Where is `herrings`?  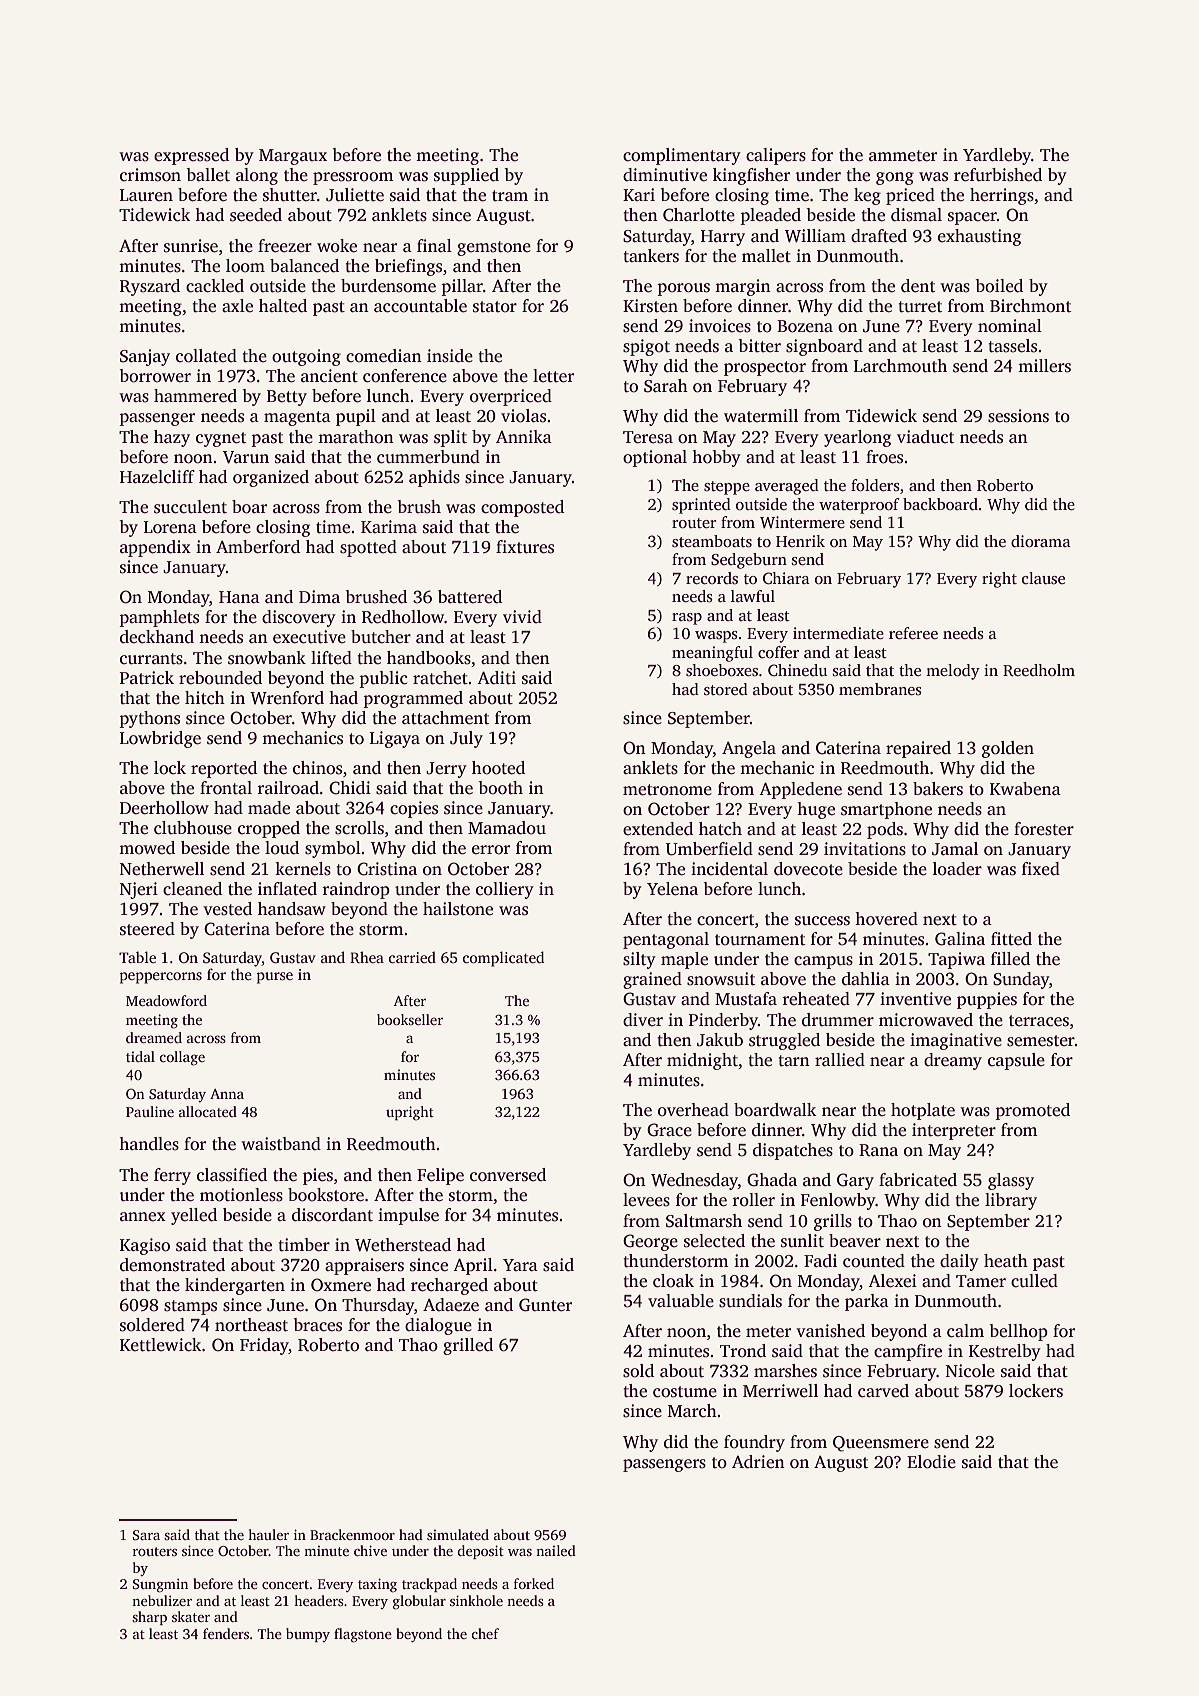
herrings is located at coordinates (1002, 196).
